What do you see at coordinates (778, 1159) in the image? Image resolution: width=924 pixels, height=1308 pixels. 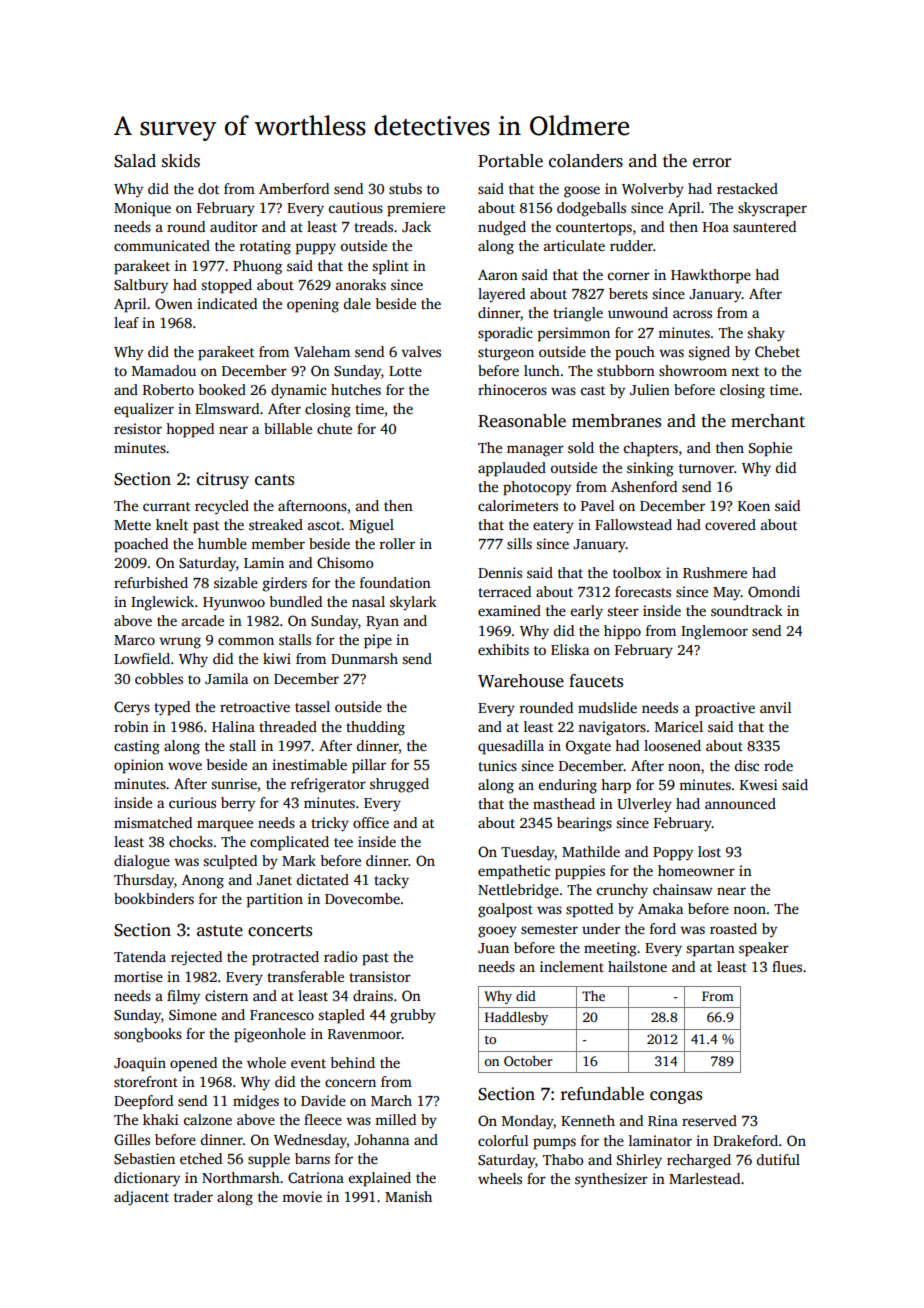 I see `dutiful` at bounding box center [778, 1159].
